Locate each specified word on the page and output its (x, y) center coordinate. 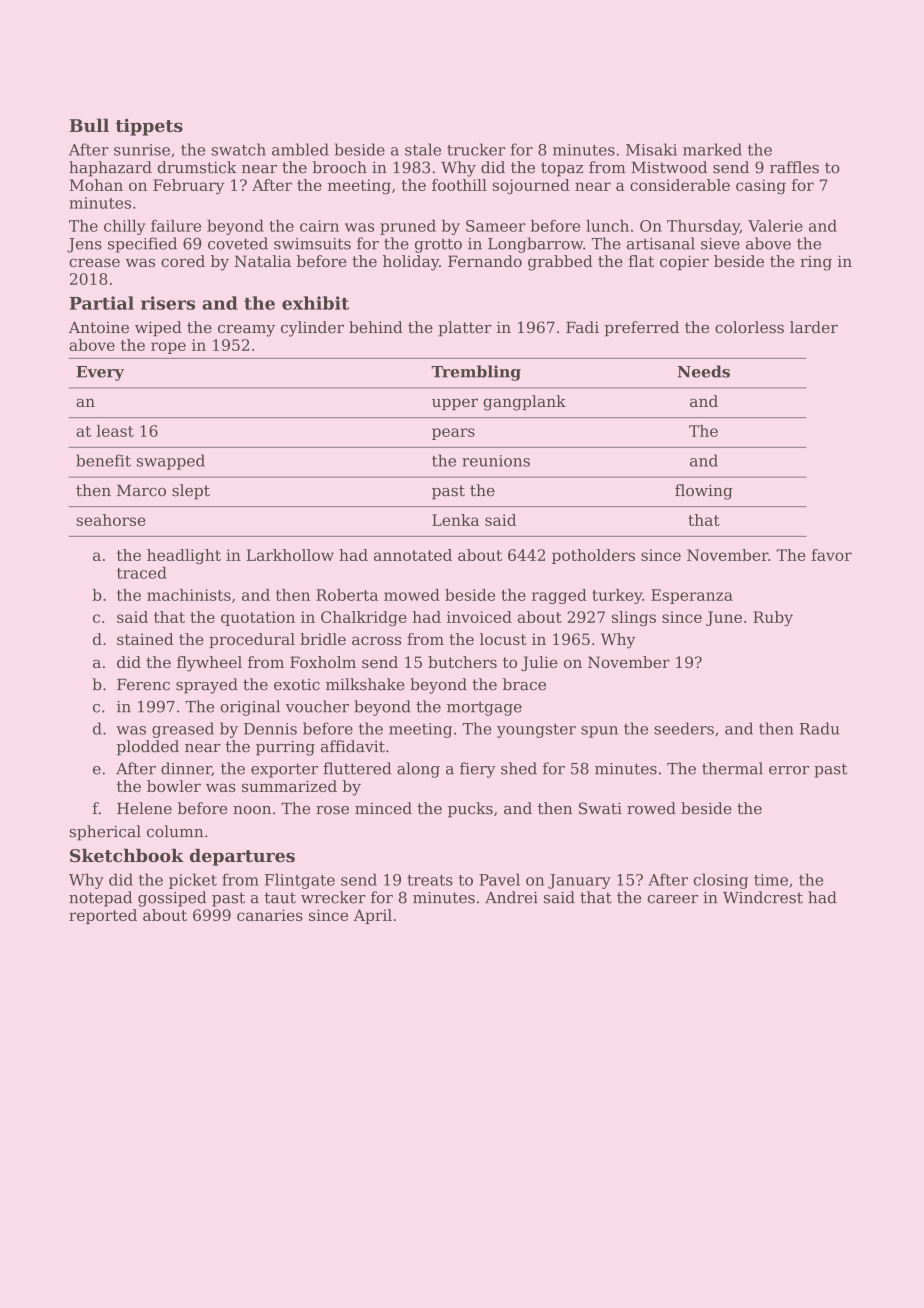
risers (168, 303)
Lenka (455, 520)
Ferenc (143, 685)
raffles (794, 167)
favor (831, 555)
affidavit (353, 746)
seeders (684, 728)
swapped (171, 462)
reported (103, 916)
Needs (703, 371)
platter (465, 329)
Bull (89, 125)
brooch (340, 167)
